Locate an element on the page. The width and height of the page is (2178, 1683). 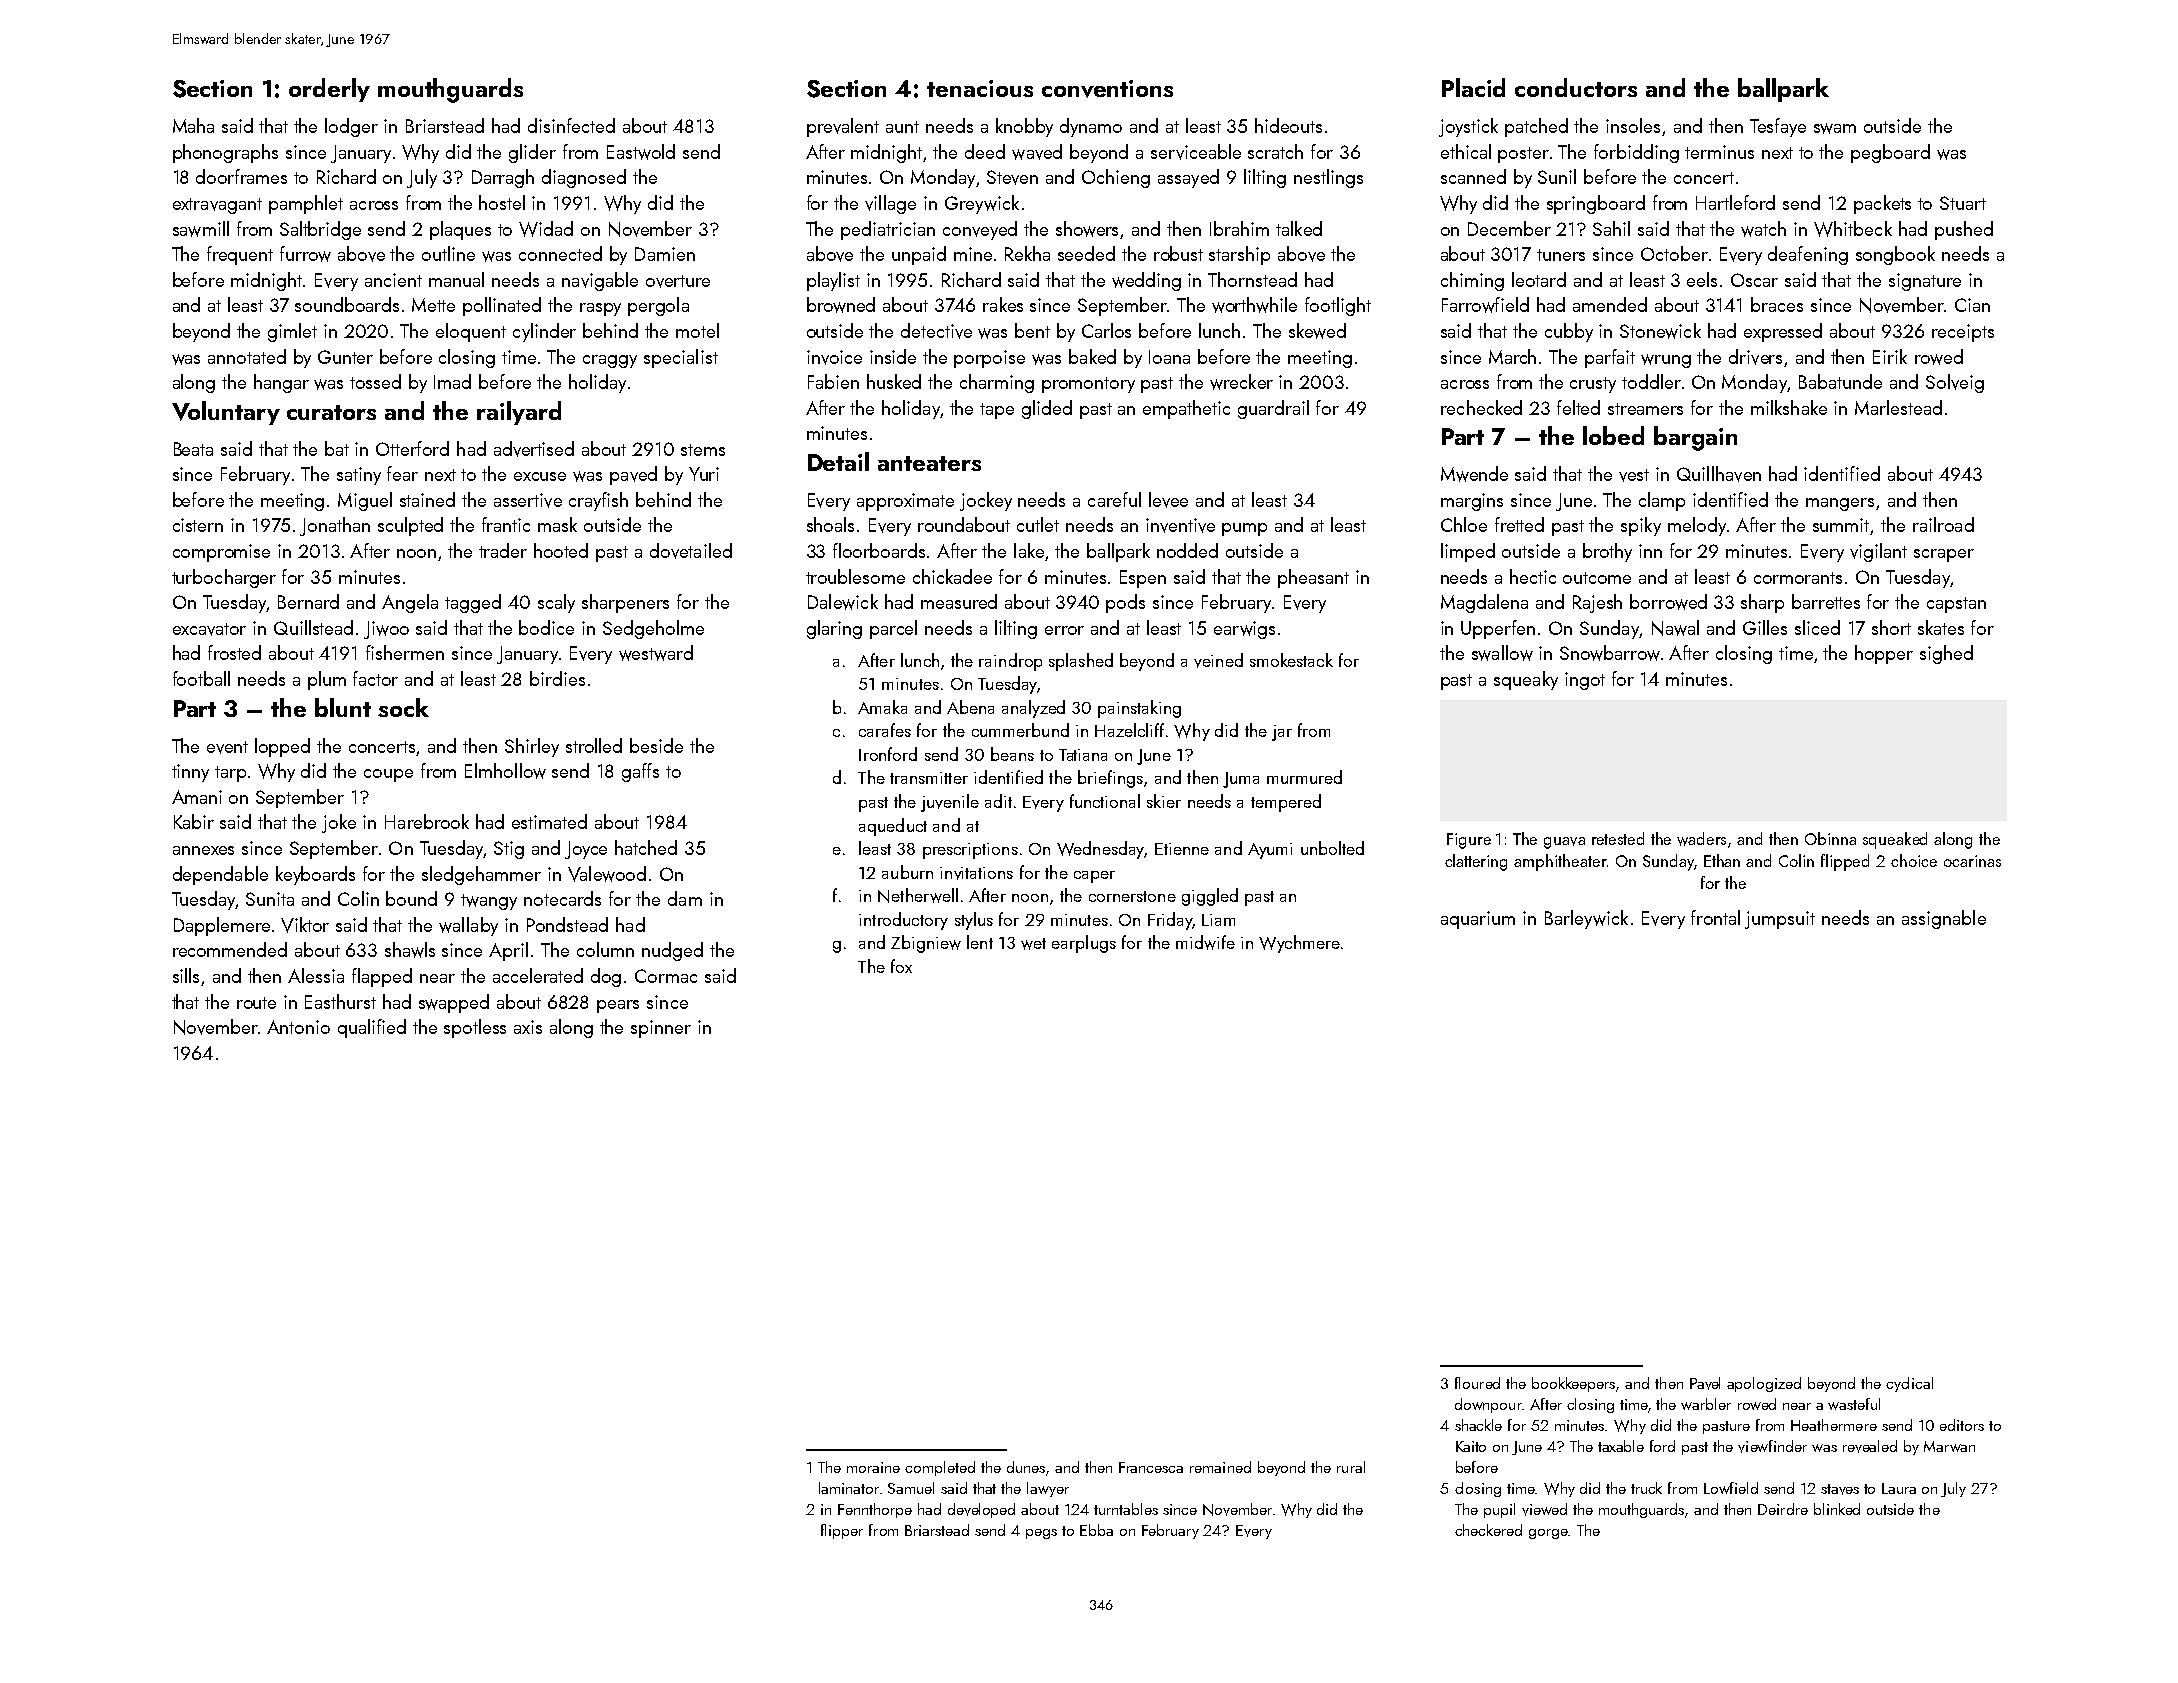
dynamo is located at coordinates (1091, 127).
